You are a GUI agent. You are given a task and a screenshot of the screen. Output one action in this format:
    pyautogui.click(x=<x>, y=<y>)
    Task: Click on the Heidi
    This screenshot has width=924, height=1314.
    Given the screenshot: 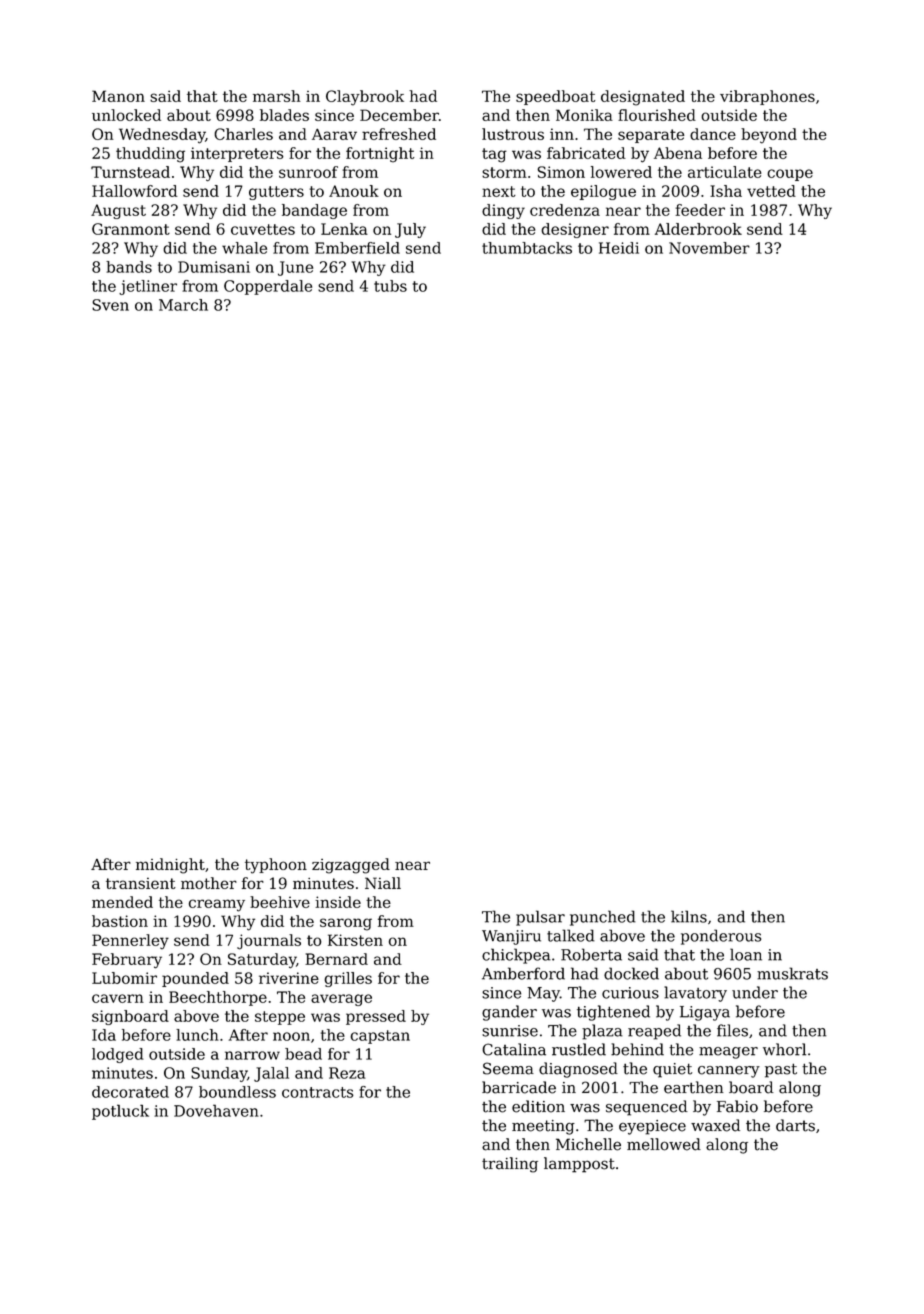 What is the action you would take?
    pyautogui.click(x=619, y=248)
